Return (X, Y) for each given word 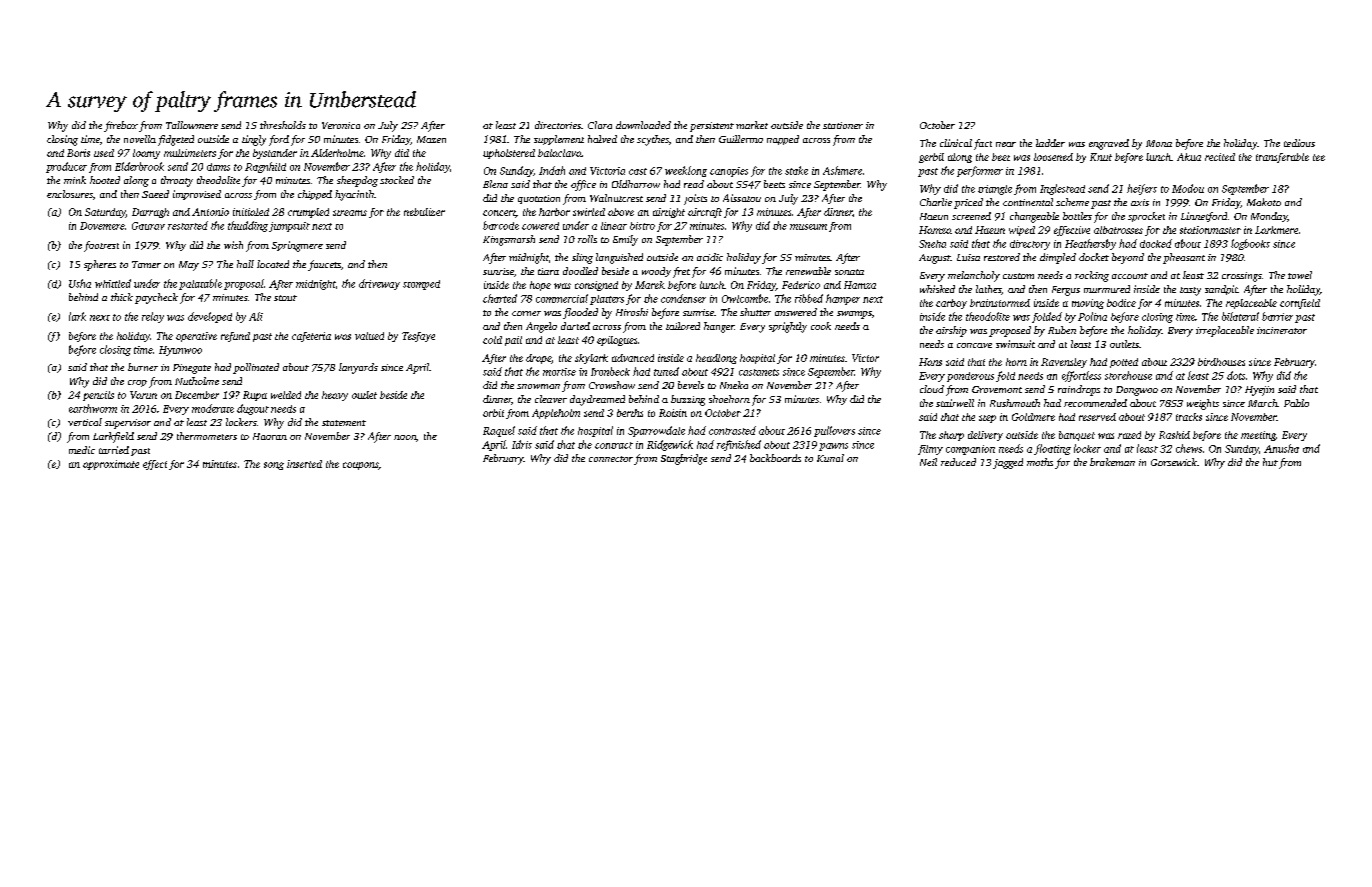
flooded (580, 313)
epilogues (617, 341)
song (274, 466)
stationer (843, 125)
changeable (1034, 217)
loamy (146, 154)
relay (153, 317)
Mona (1159, 143)
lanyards (358, 368)
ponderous (970, 377)
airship (951, 331)
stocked (397, 180)
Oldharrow (636, 184)
